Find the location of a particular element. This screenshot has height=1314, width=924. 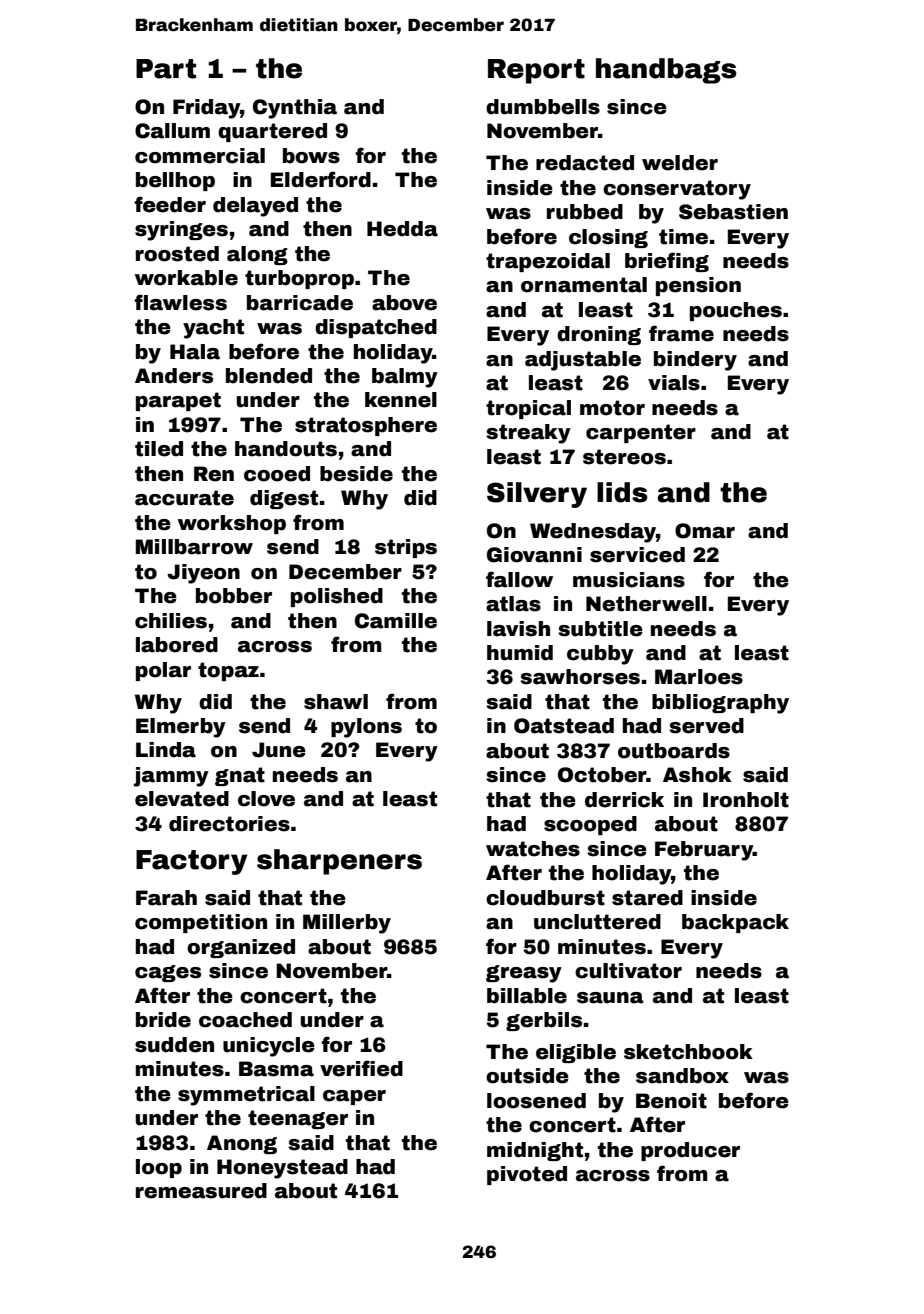

loop is located at coordinates (159, 1168).
